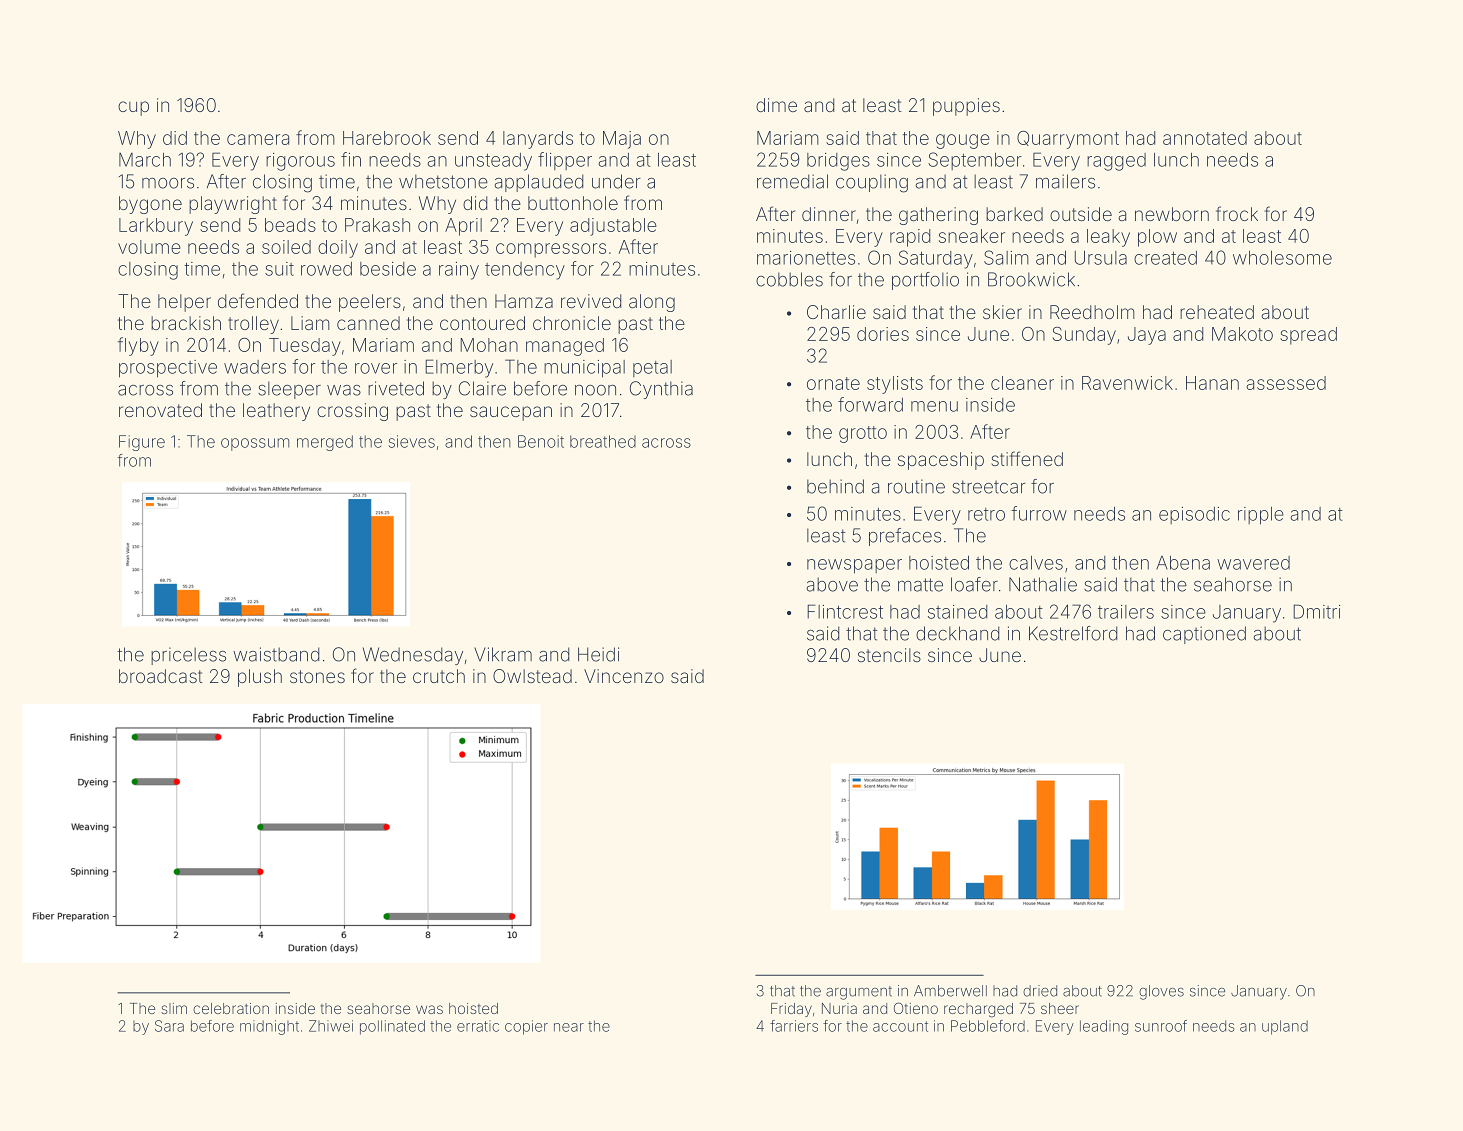 This screenshot has height=1131, width=1463. I want to click on broadcast, so click(161, 676).
